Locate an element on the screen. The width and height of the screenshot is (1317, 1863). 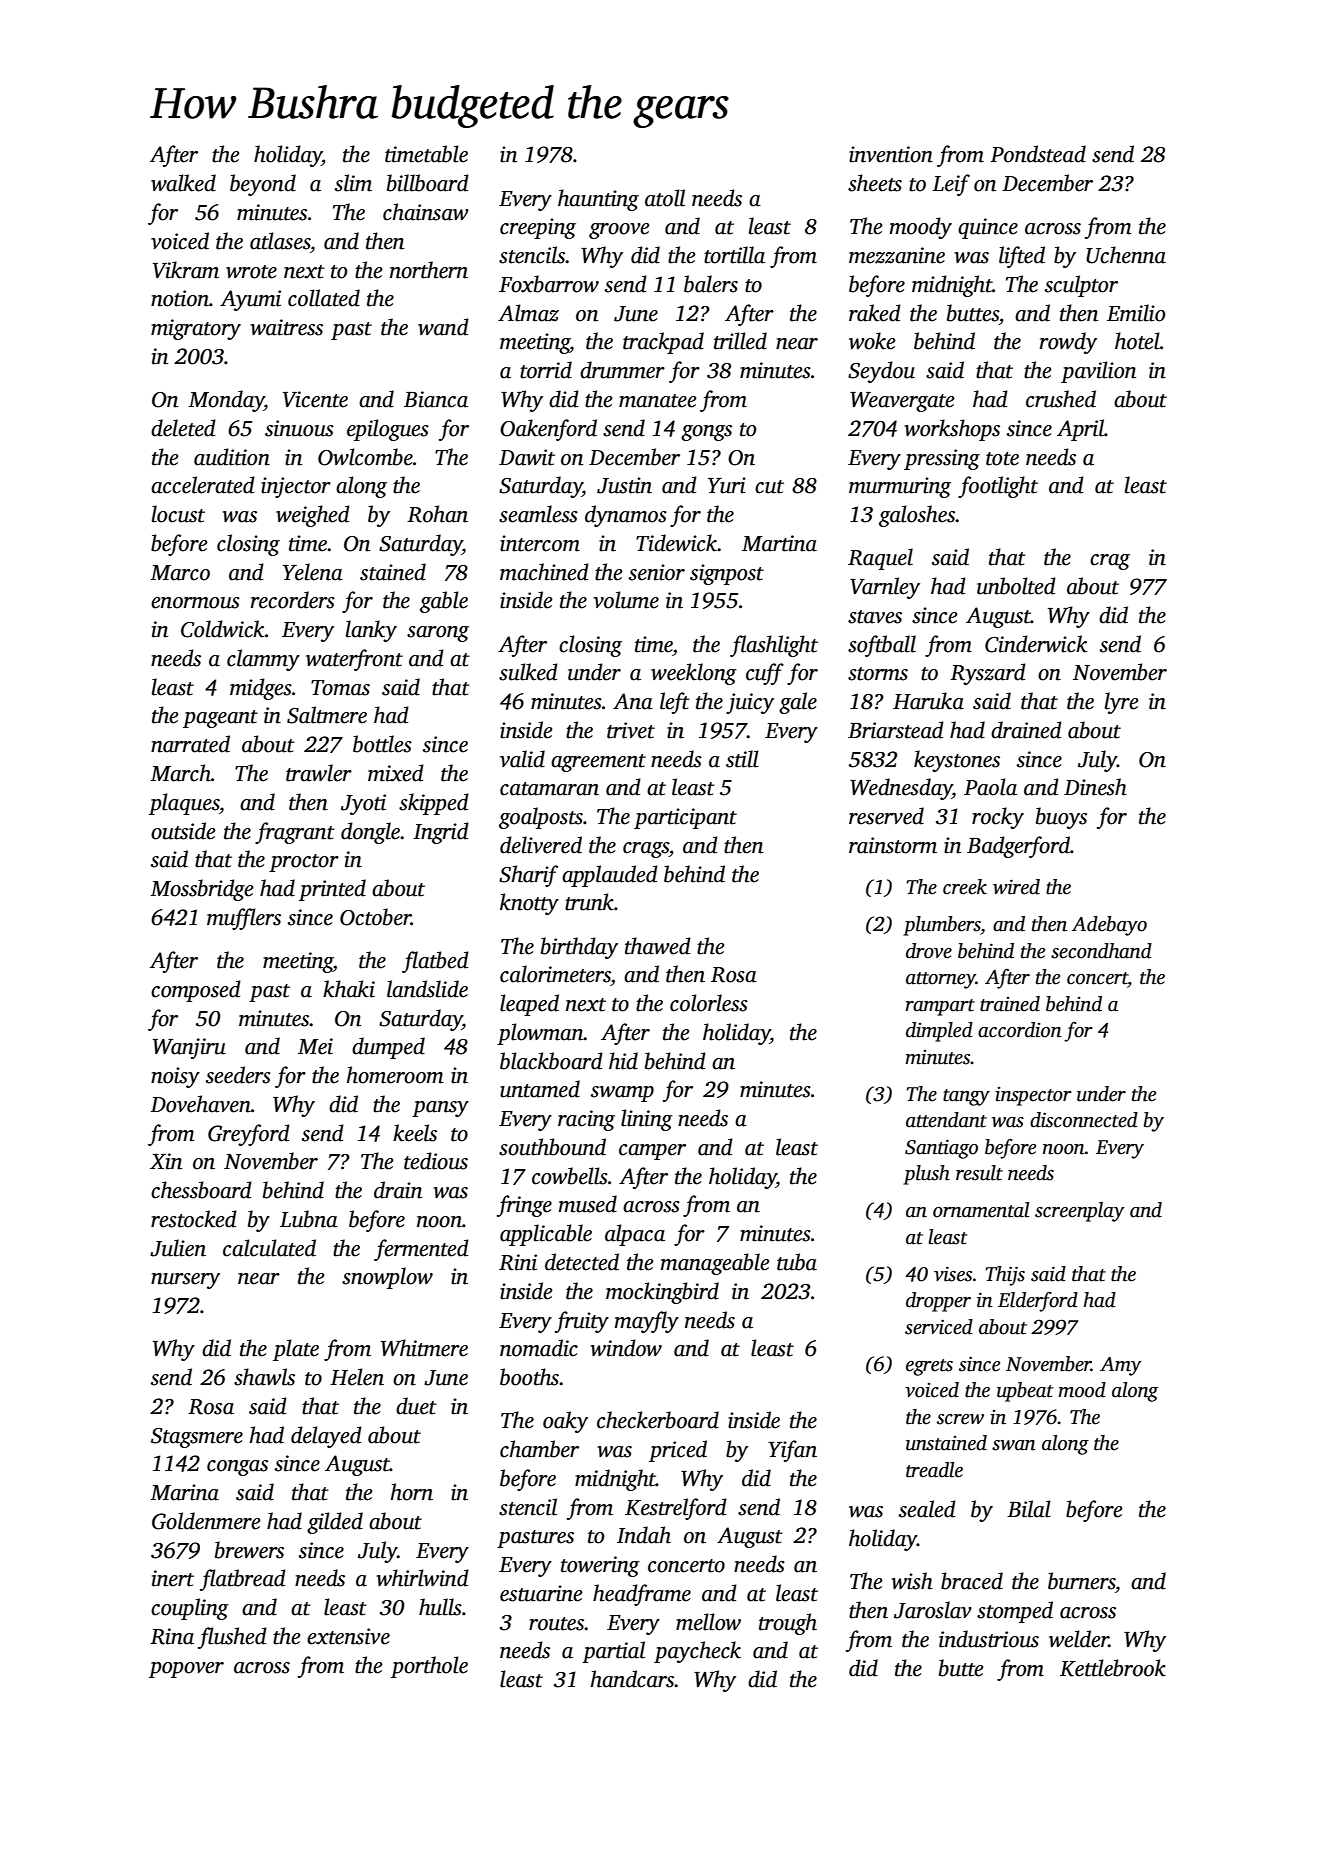
trivet is located at coordinates (631, 730).
